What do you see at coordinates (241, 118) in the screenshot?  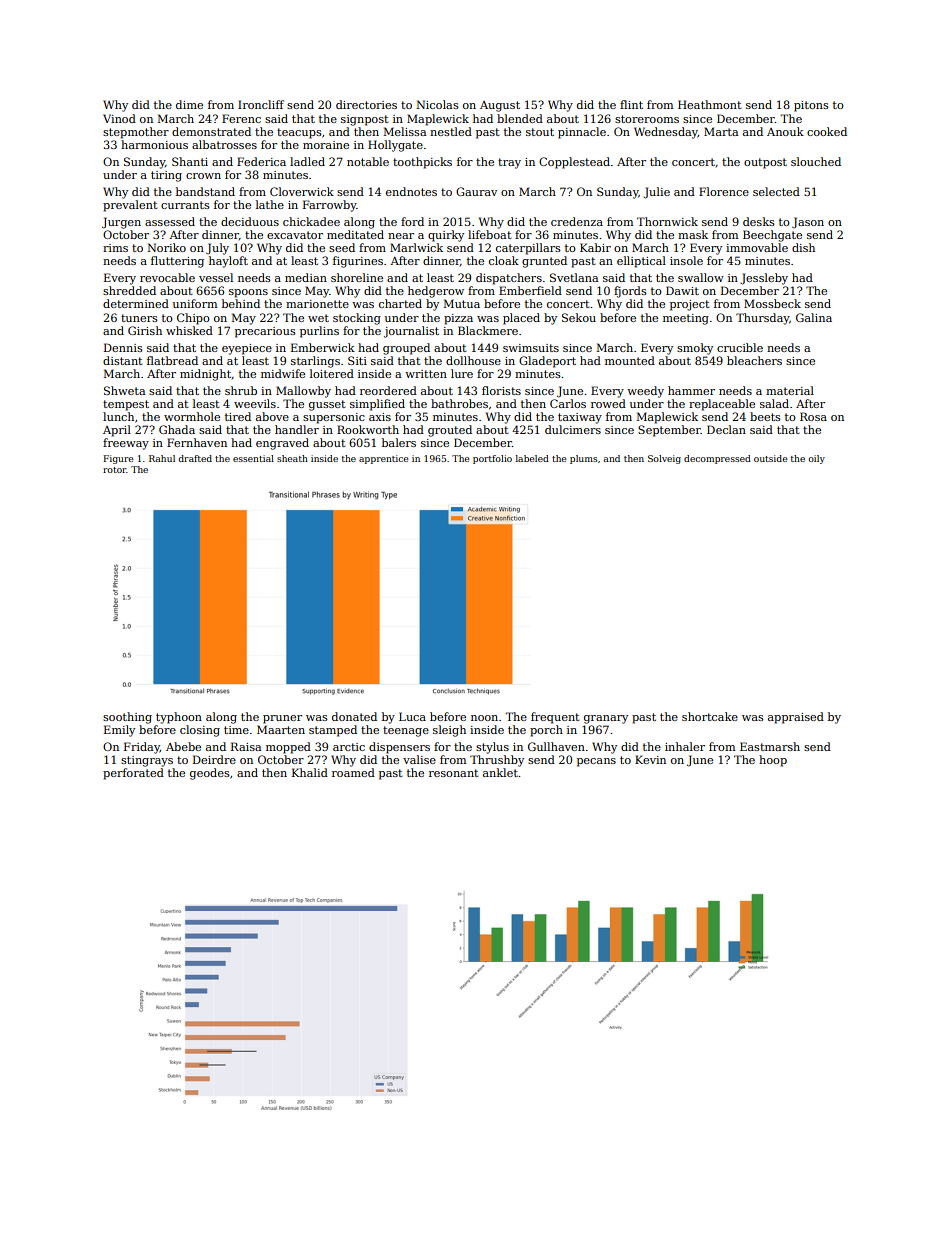 I see `Ferenc` at bounding box center [241, 118].
